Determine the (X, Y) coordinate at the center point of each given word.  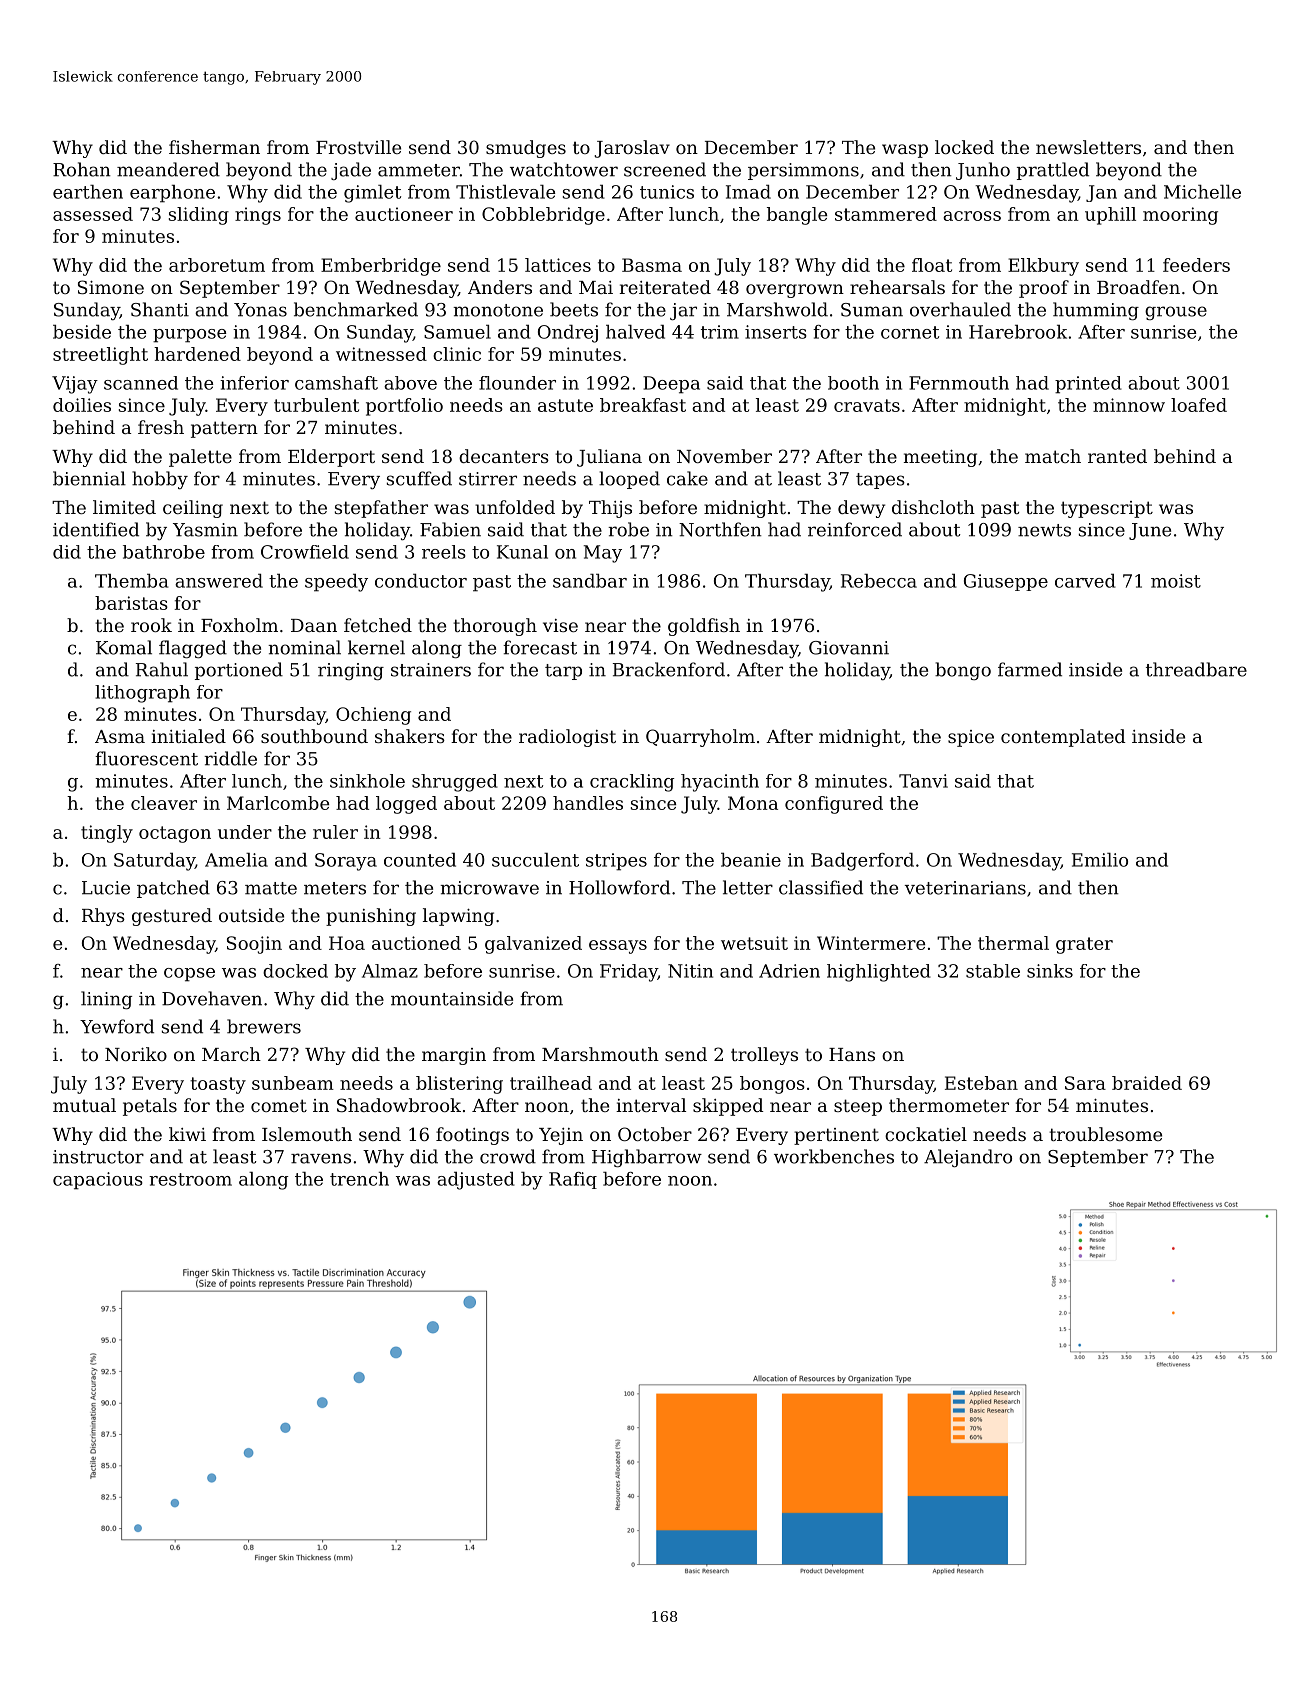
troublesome (1105, 1134)
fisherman (214, 147)
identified (96, 529)
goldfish (704, 627)
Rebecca (879, 581)
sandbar (590, 581)
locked (964, 147)
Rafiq (573, 1180)
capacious (98, 1181)
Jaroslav (632, 149)
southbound (314, 736)
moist (1176, 581)
